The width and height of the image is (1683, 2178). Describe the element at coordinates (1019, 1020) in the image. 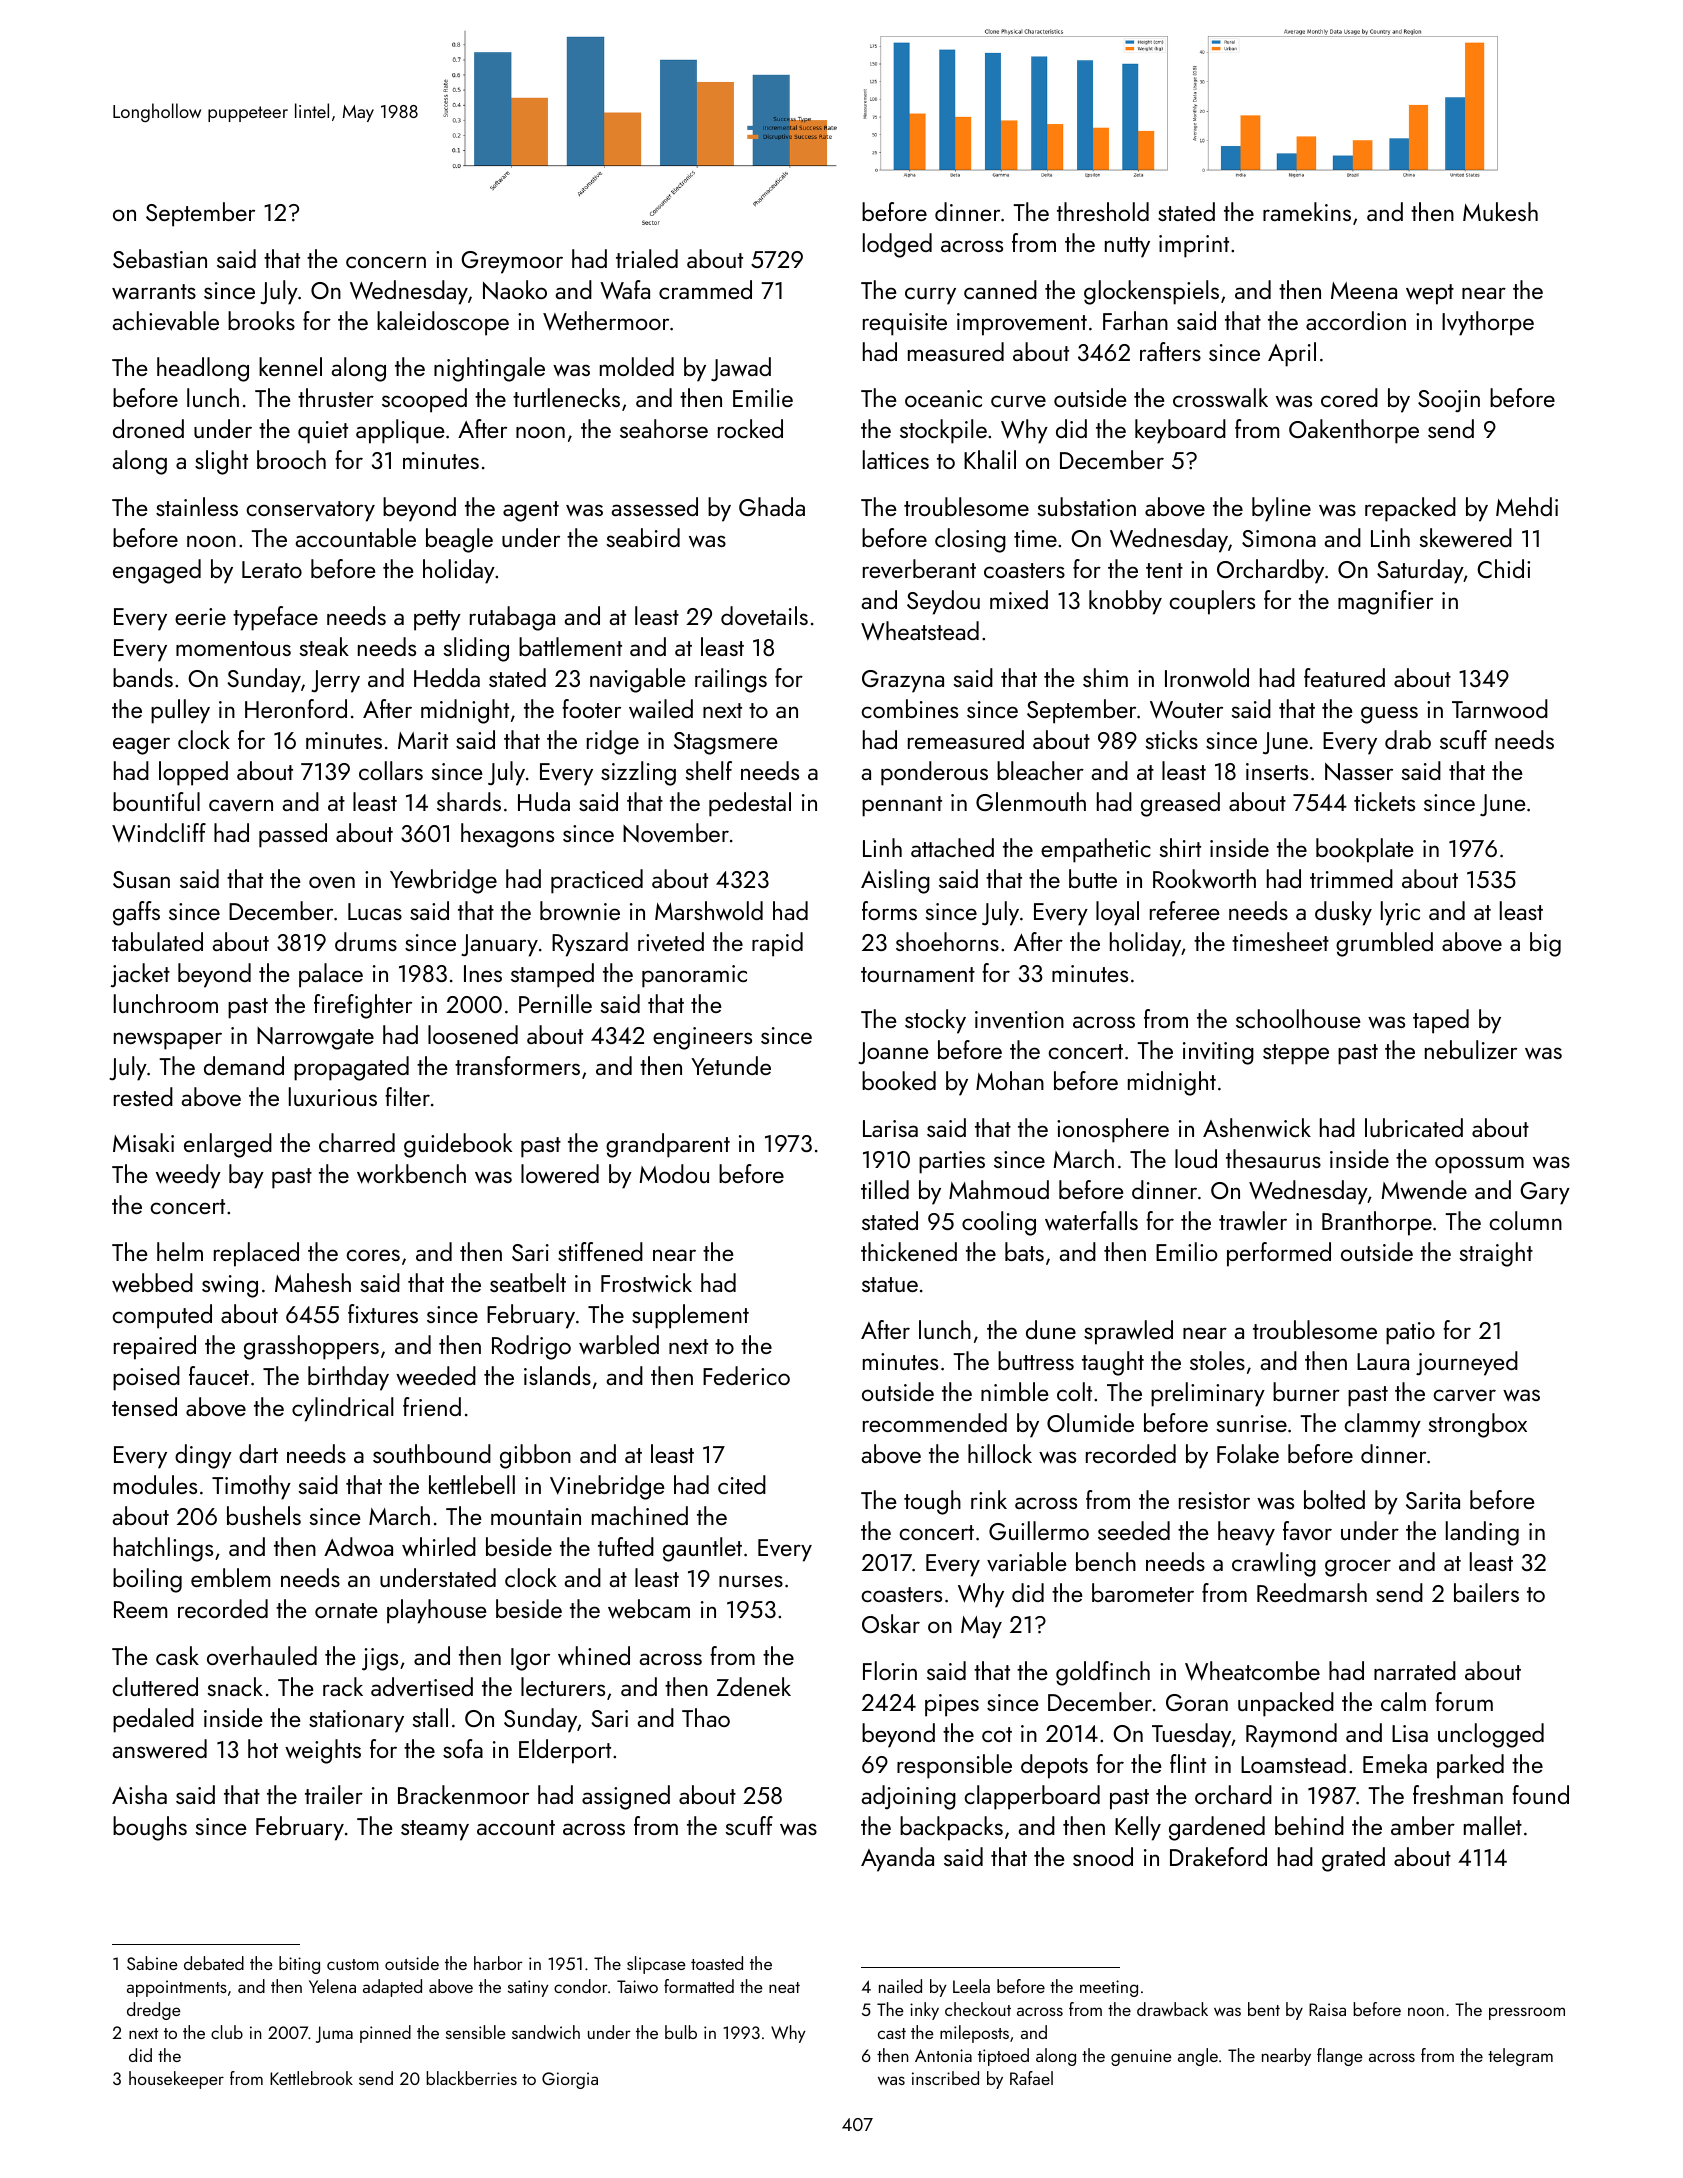

I see `invention` at that location.
